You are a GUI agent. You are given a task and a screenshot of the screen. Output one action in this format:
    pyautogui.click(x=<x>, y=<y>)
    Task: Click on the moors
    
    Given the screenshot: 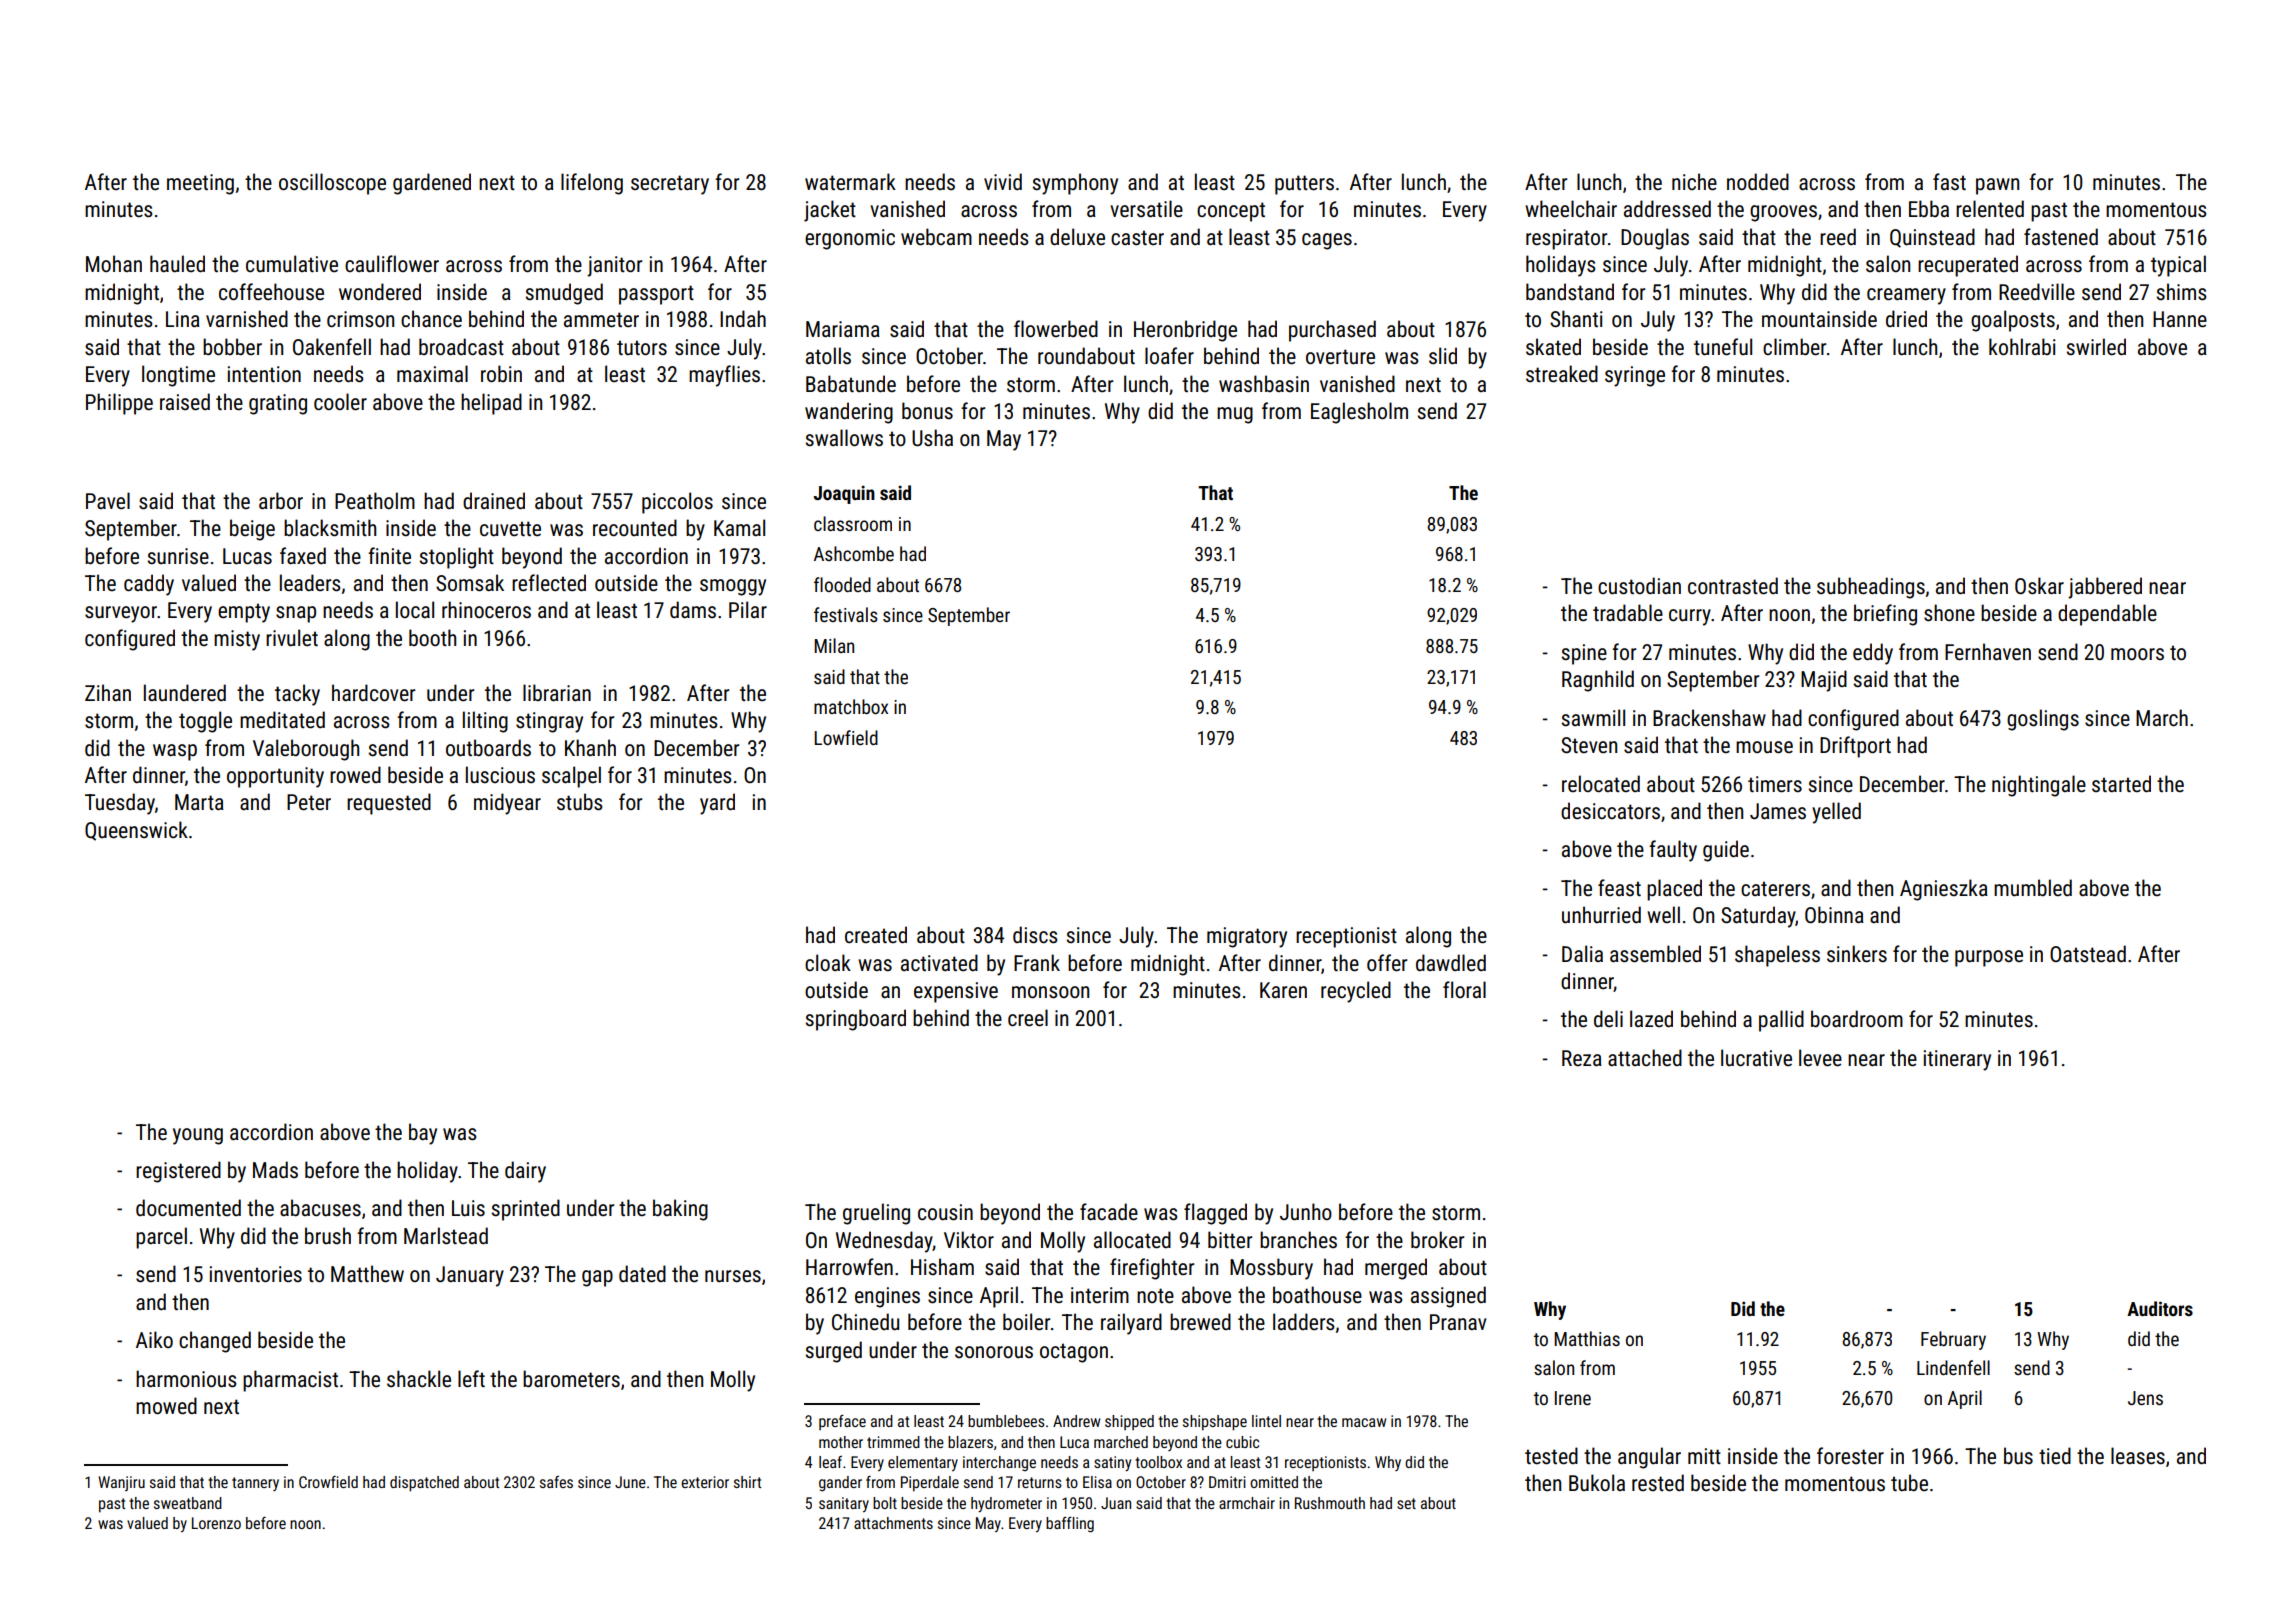 What is the action you would take?
    pyautogui.click(x=2137, y=654)
